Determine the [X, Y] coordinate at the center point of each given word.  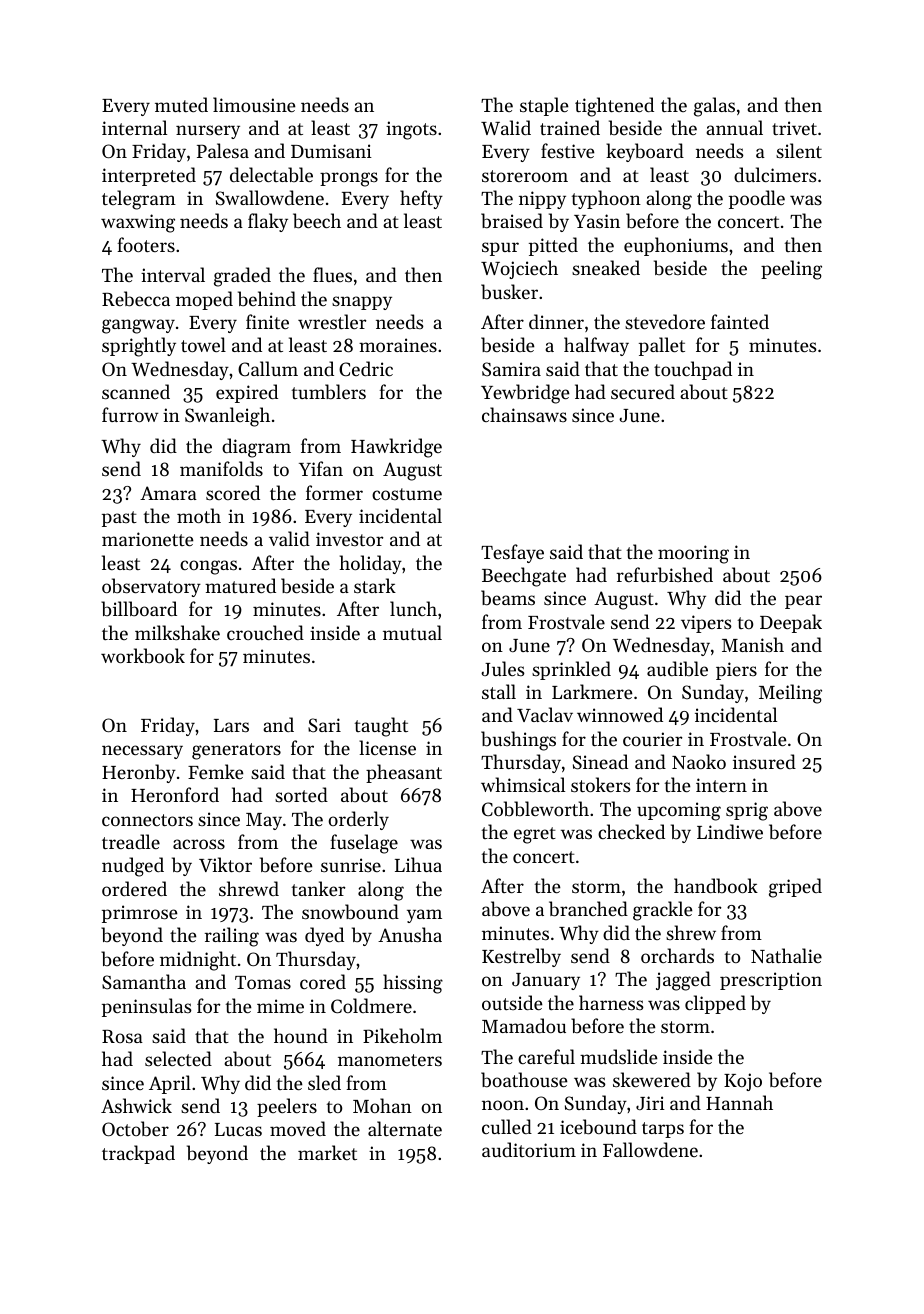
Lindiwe [730, 831]
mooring [693, 554]
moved [298, 1128]
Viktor [225, 864]
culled [507, 1126]
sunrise [351, 865]
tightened [614, 107]
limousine [254, 104]
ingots [411, 130]
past [119, 519]
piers [736, 671]
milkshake [177, 632]
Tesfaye [512, 553]
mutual [412, 632]
